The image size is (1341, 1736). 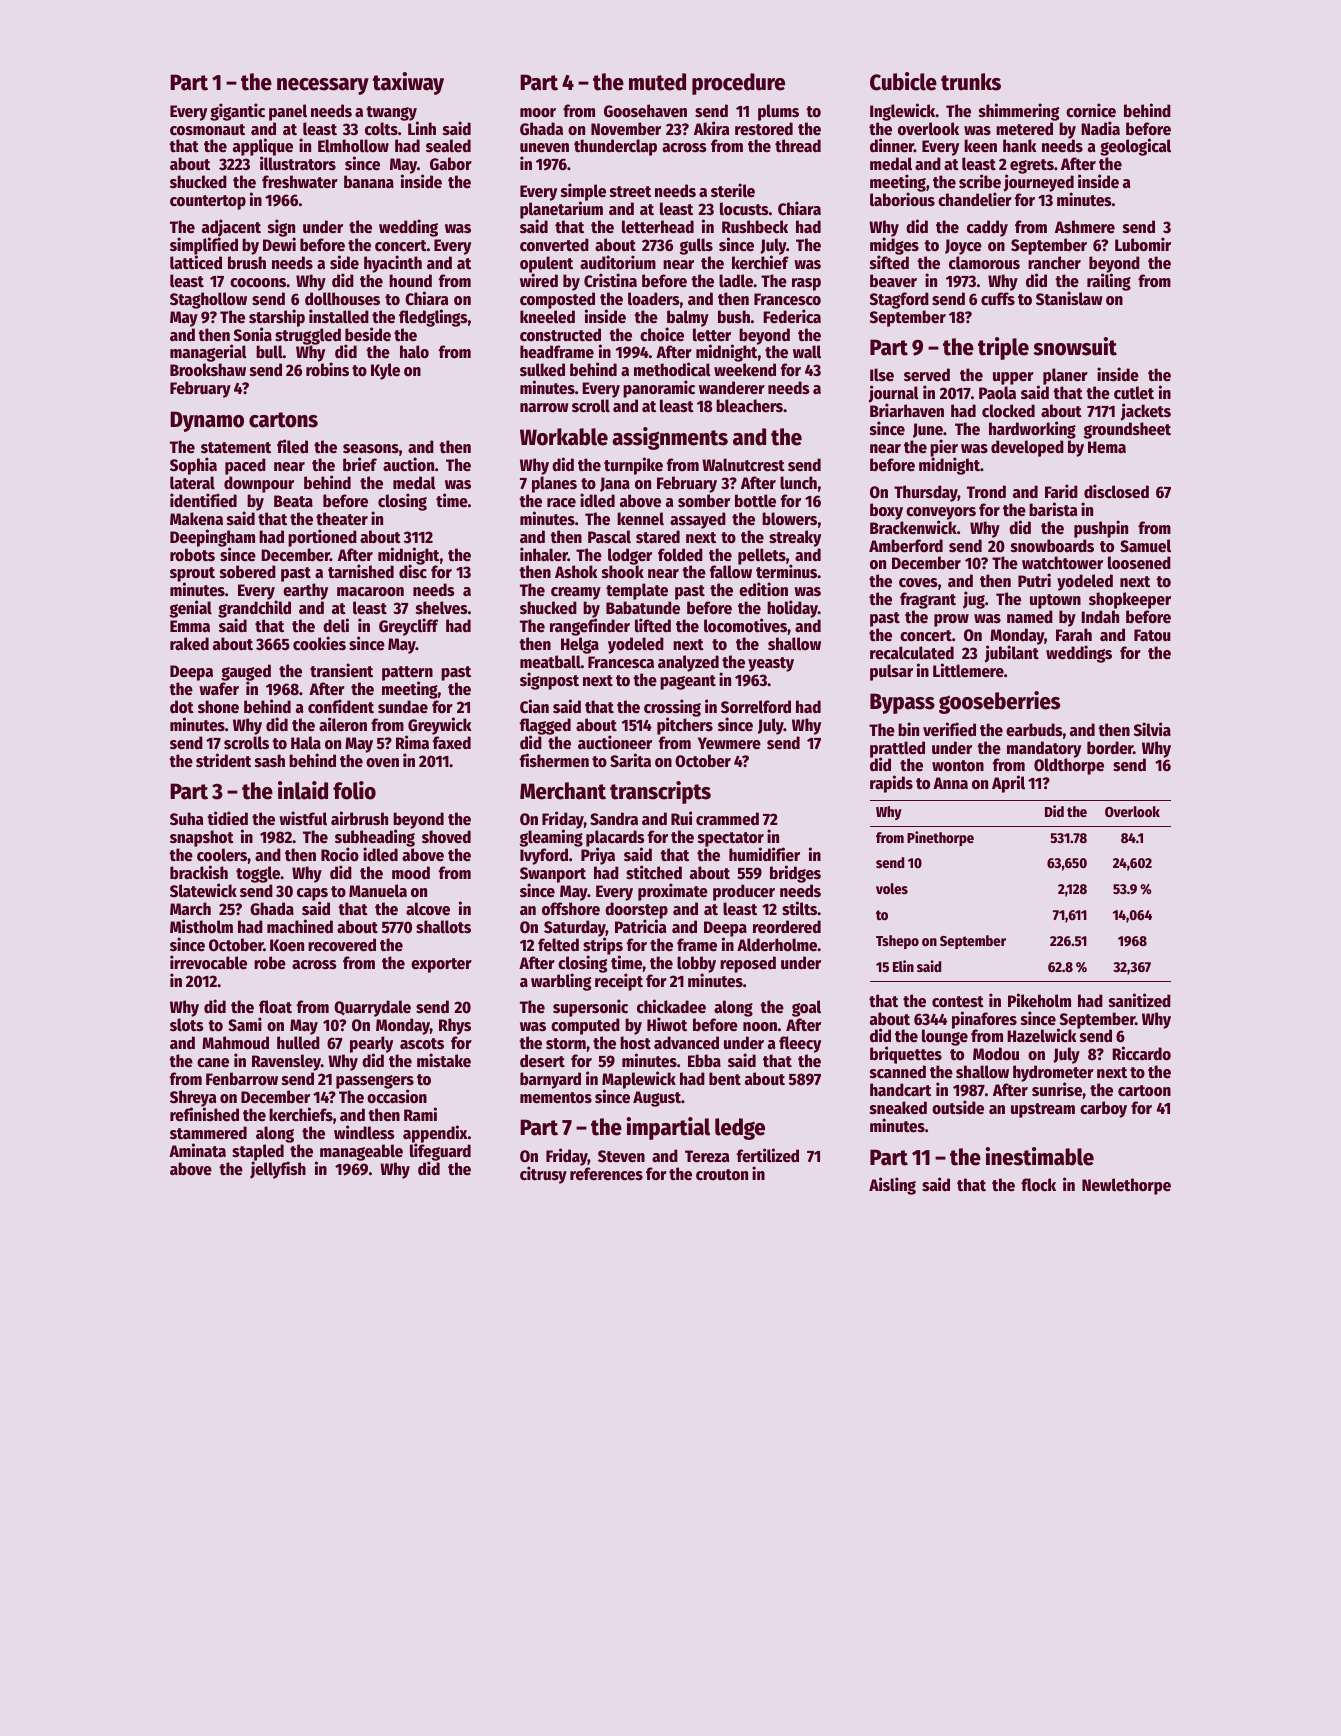 I want to click on ledge, so click(x=740, y=1129).
